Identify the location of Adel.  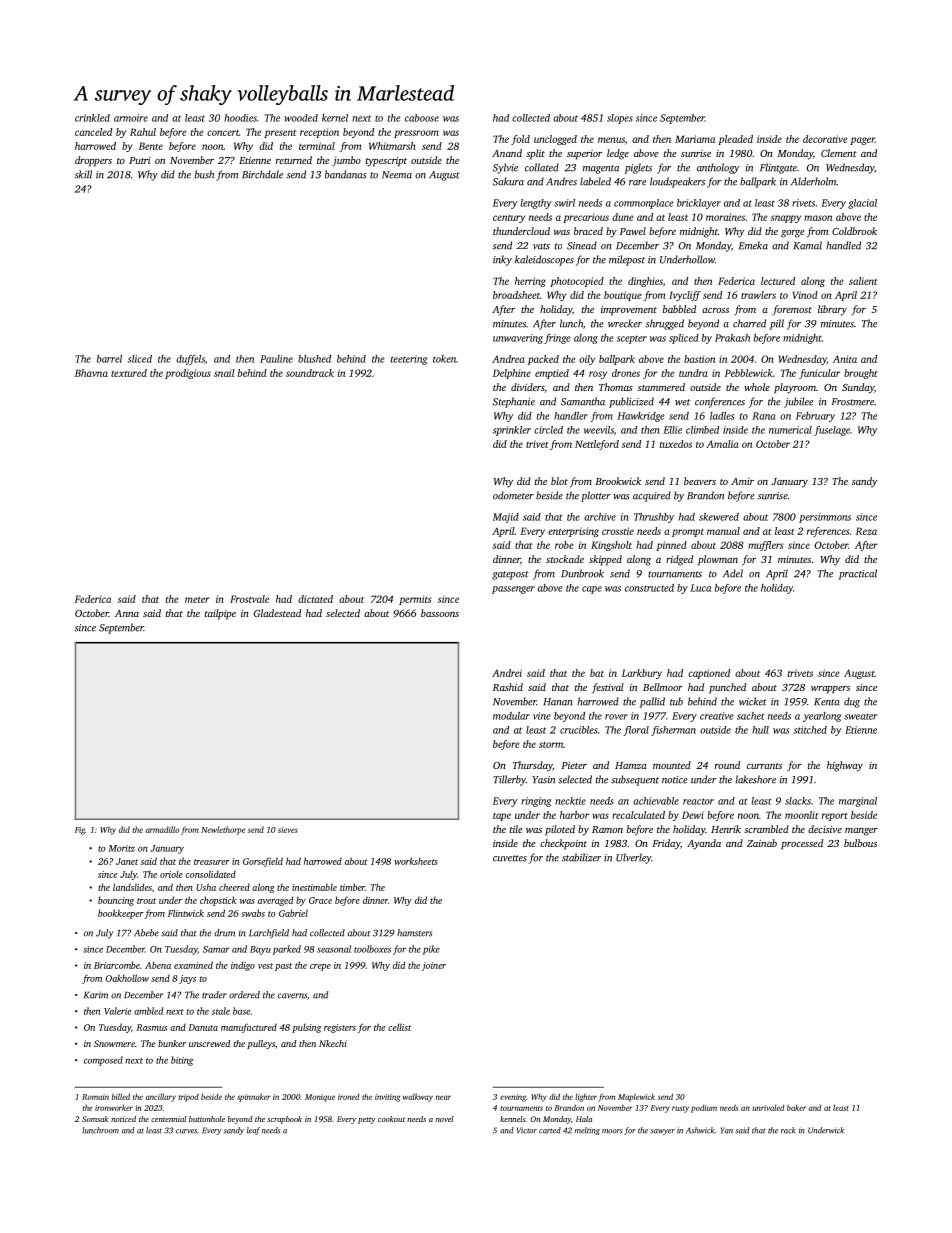
(733, 573).
